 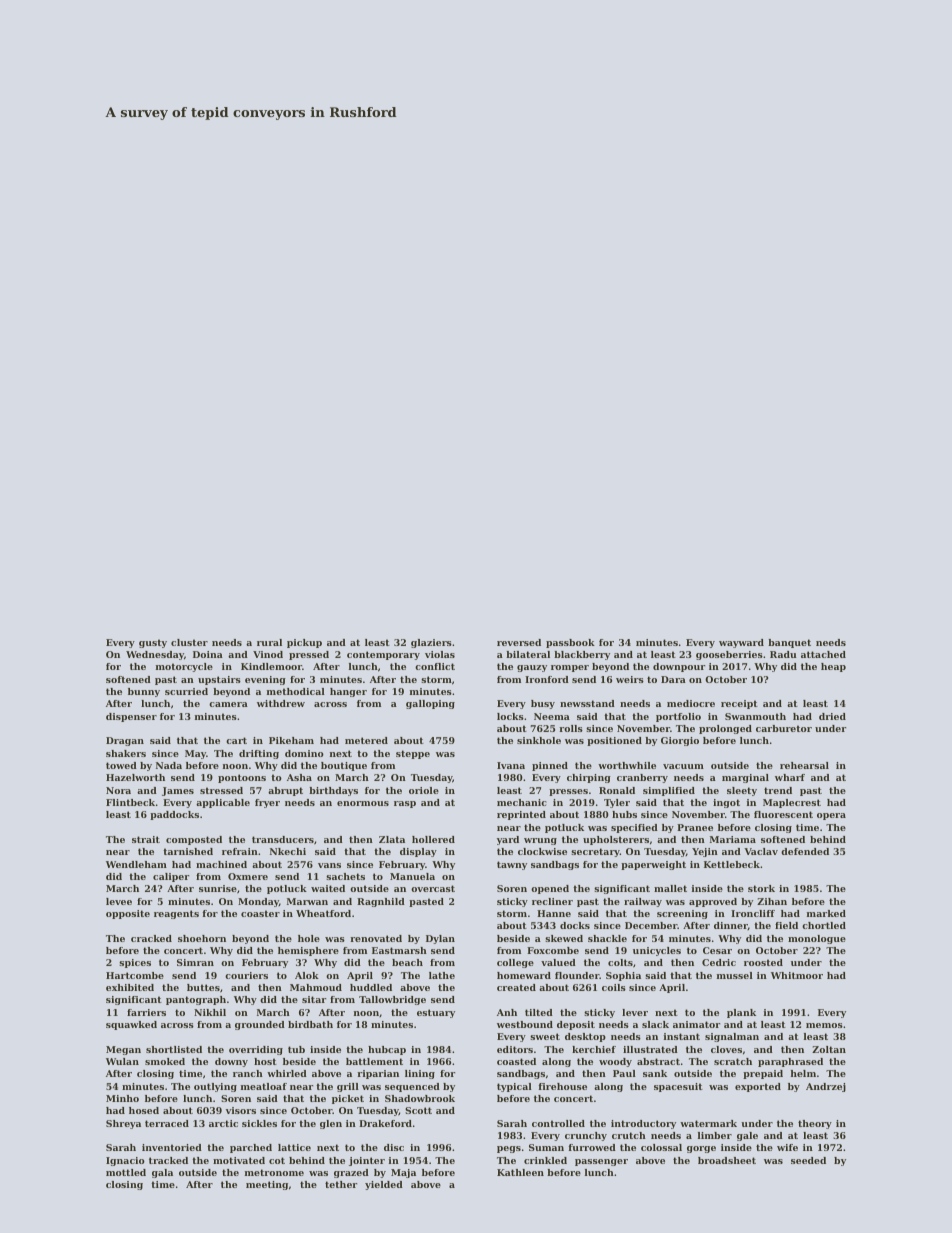 I want to click on gusty, so click(x=153, y=643).
